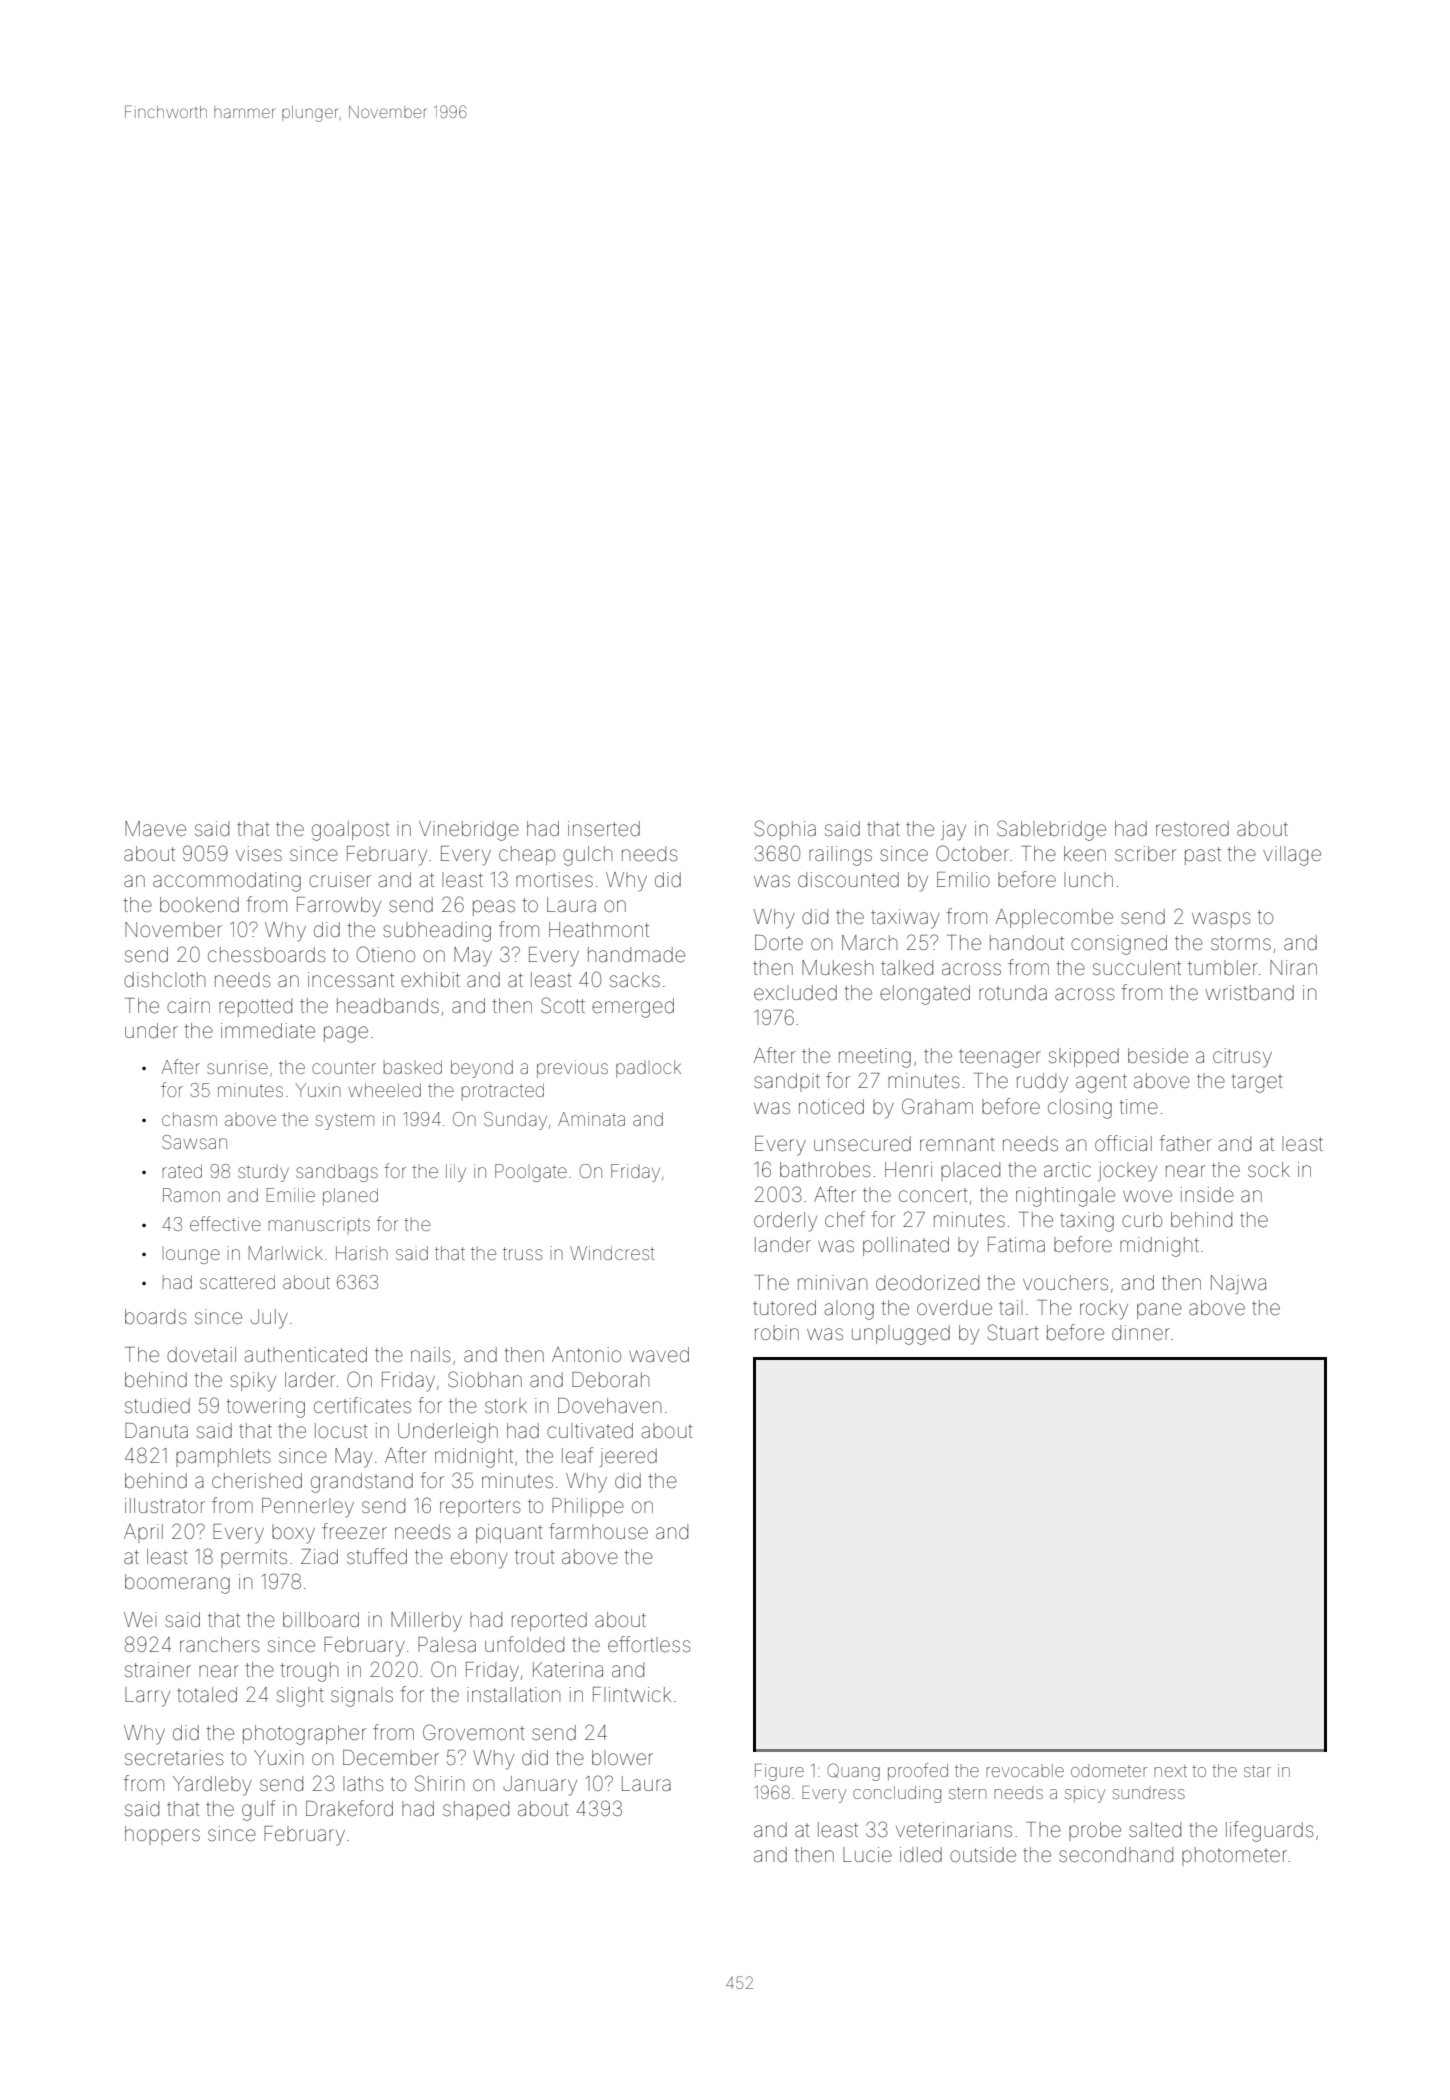 This image has height=2100, width=1450. I want to click on nails, so click(431, 1355).
